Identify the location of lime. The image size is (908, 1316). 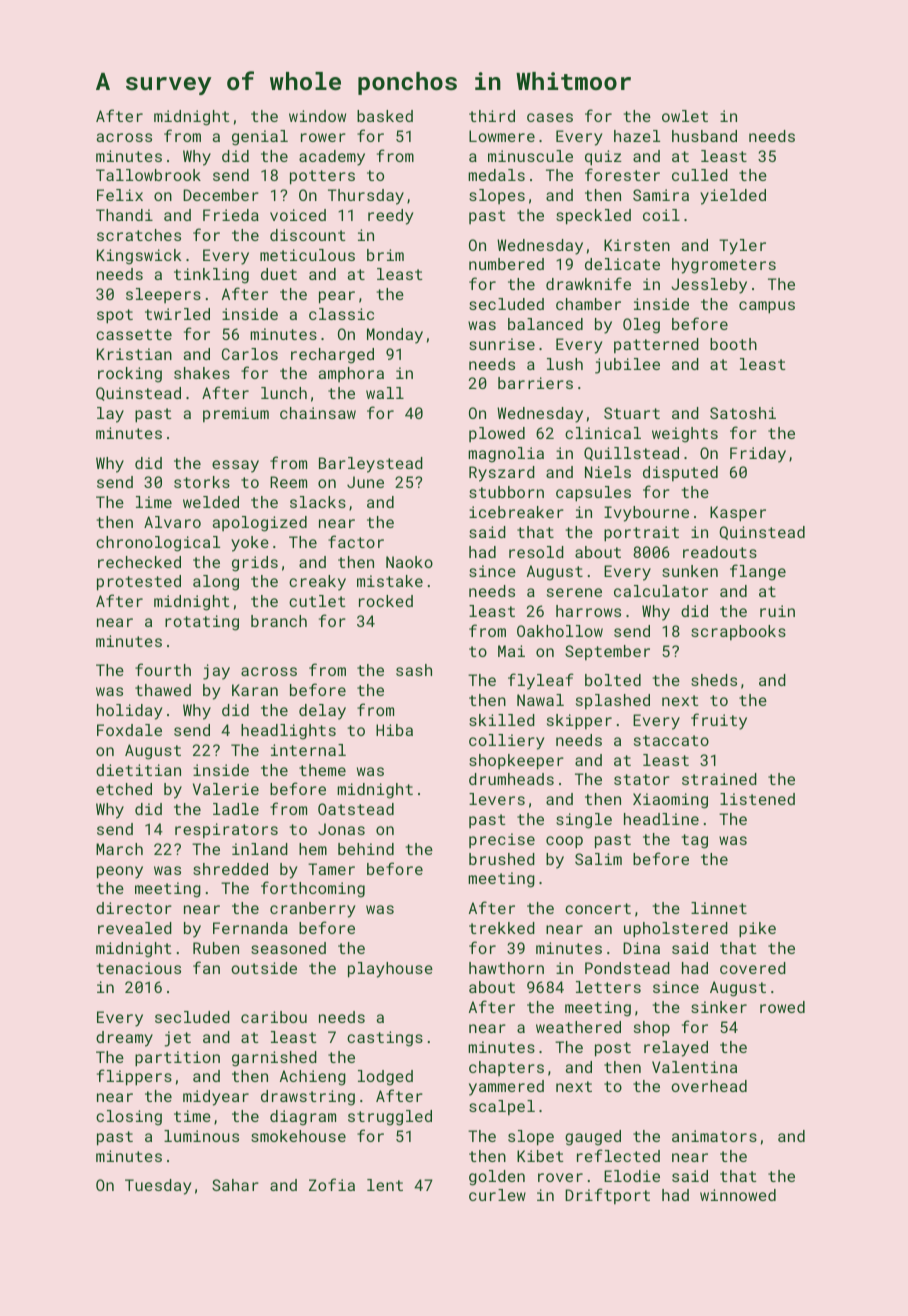
(154, 502).
